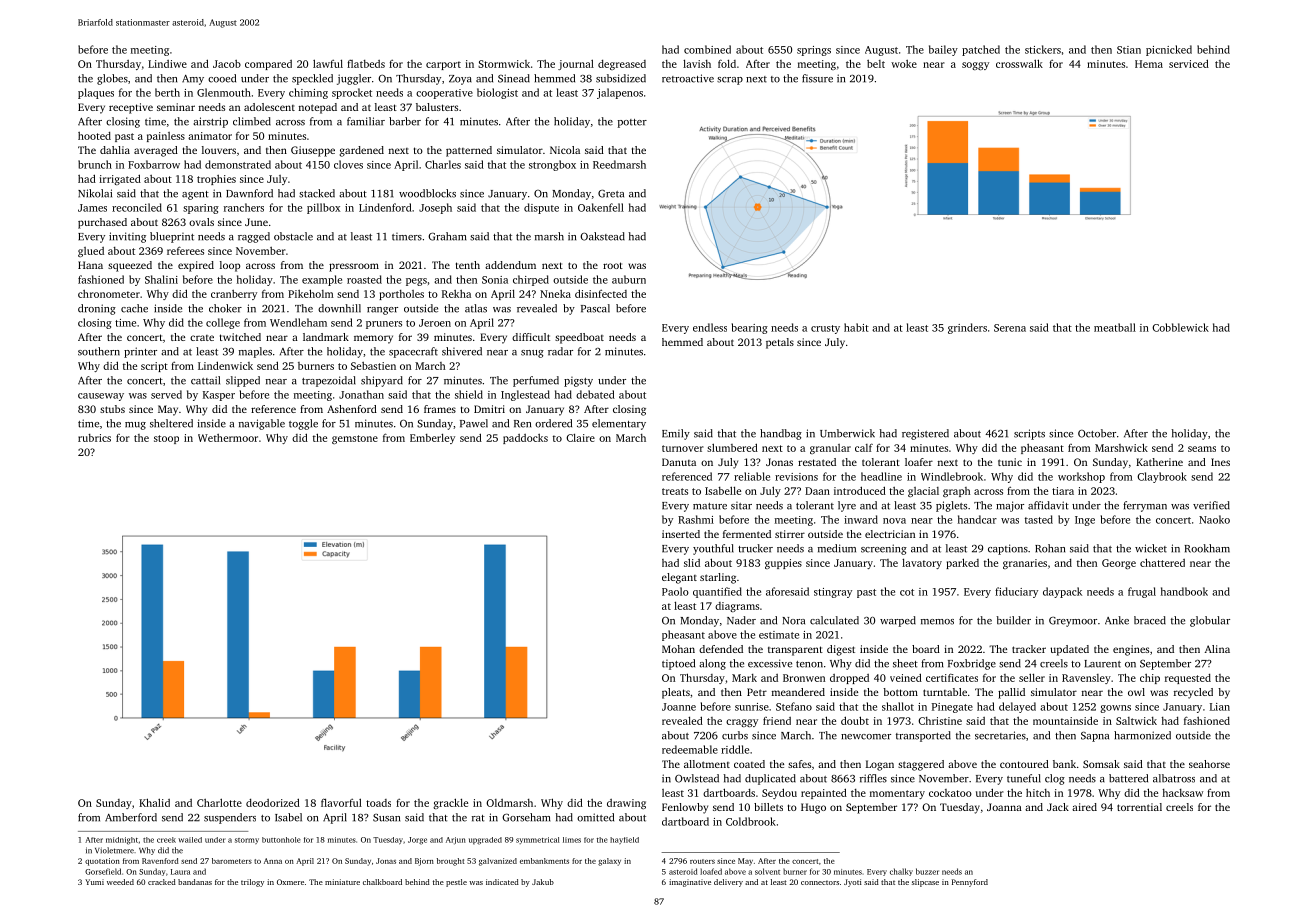 The image size is (1308, 924). What do you see at coordinates (675, 491) in the screenshot?
I see `treats` at bounding box center [675, 491].
